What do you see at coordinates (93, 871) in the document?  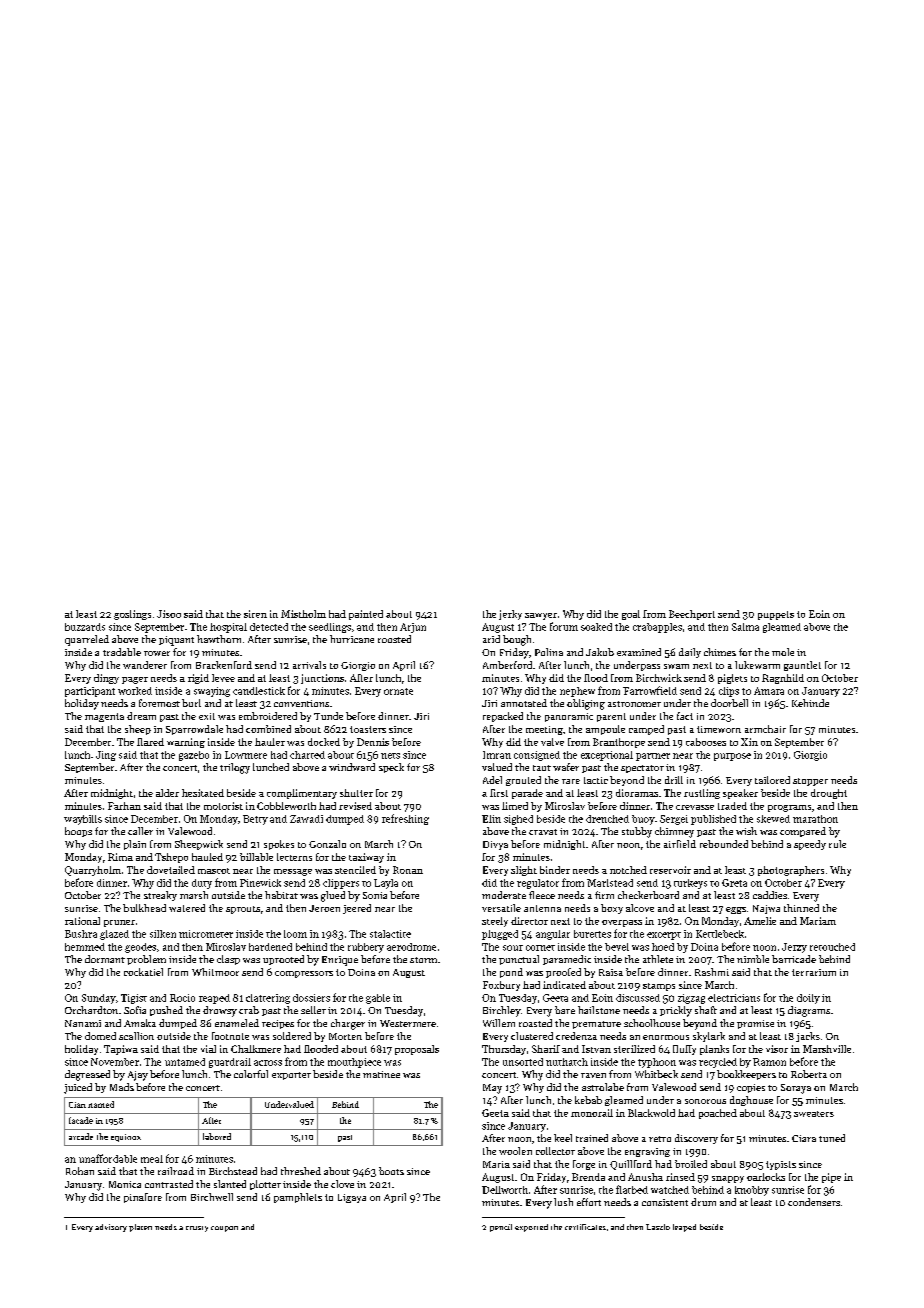 I see `Quarryholm` at bounding box center [93, 871].
